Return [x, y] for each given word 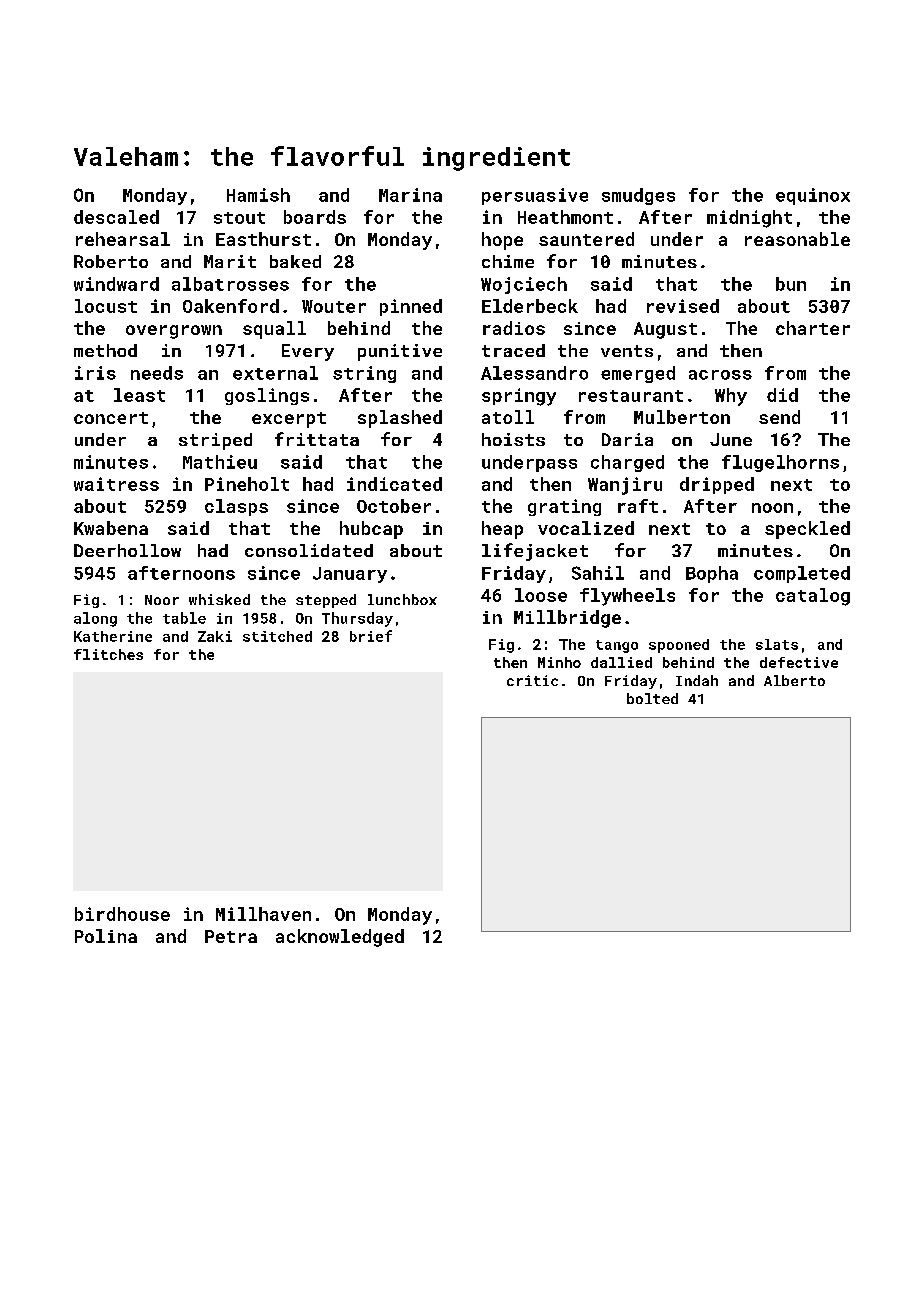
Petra [231, 936]
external [275, 373]
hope [502, 241]
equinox [813, 196]
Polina [106, 936]
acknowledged [340, 938]
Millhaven [263, 914]
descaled [116, 217]
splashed [400, 419]
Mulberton [682, 417]
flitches [108, 654]
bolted [652, 698]
